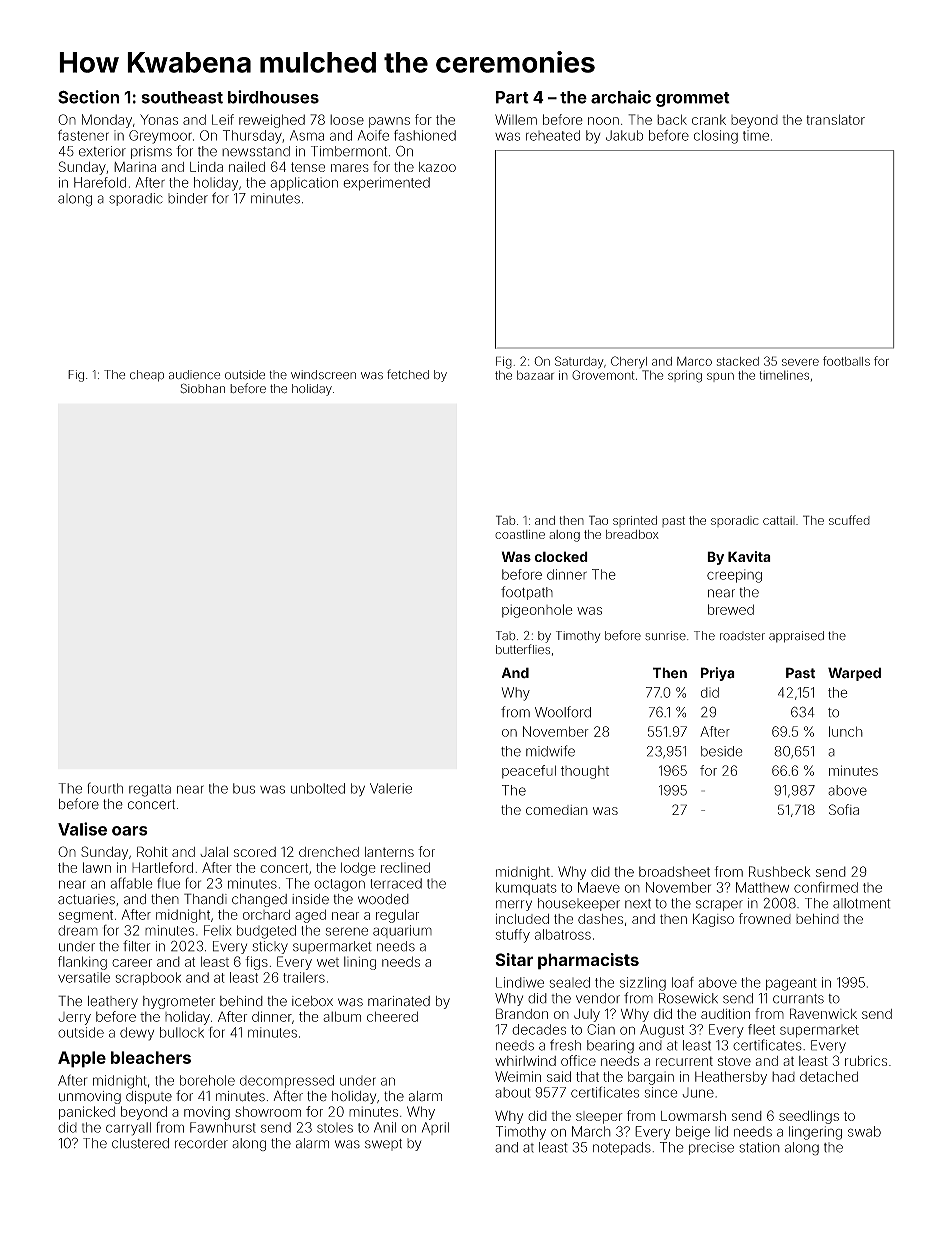 The image size is (952, 1233). I want to click on swept, so click(383, 1145).
